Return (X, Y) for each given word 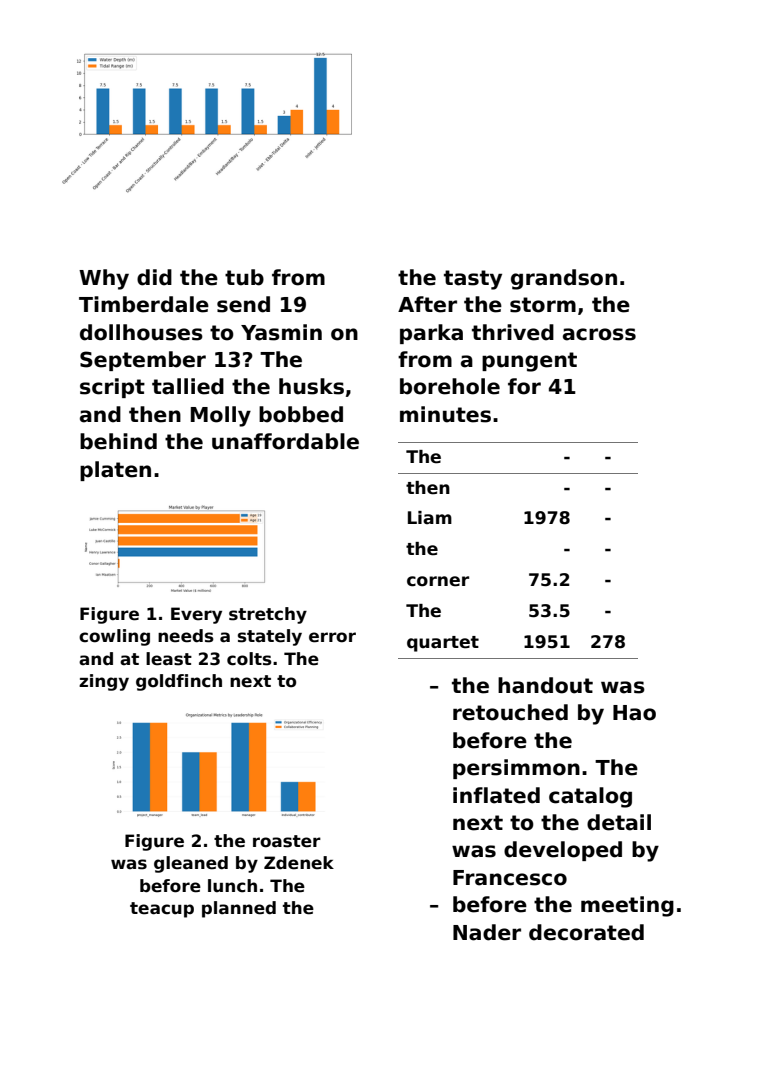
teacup (162, 910)
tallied (188, 386)
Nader (487, 932)
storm (543, 305)
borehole (450, 386)
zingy (104, 682)
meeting (627, 906)
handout (545, 685)
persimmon (516, 769)
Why (104, 279)
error (332, 637)
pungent (529, 362)
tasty (473, 280)
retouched (510, 712)
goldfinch (179, 682)
